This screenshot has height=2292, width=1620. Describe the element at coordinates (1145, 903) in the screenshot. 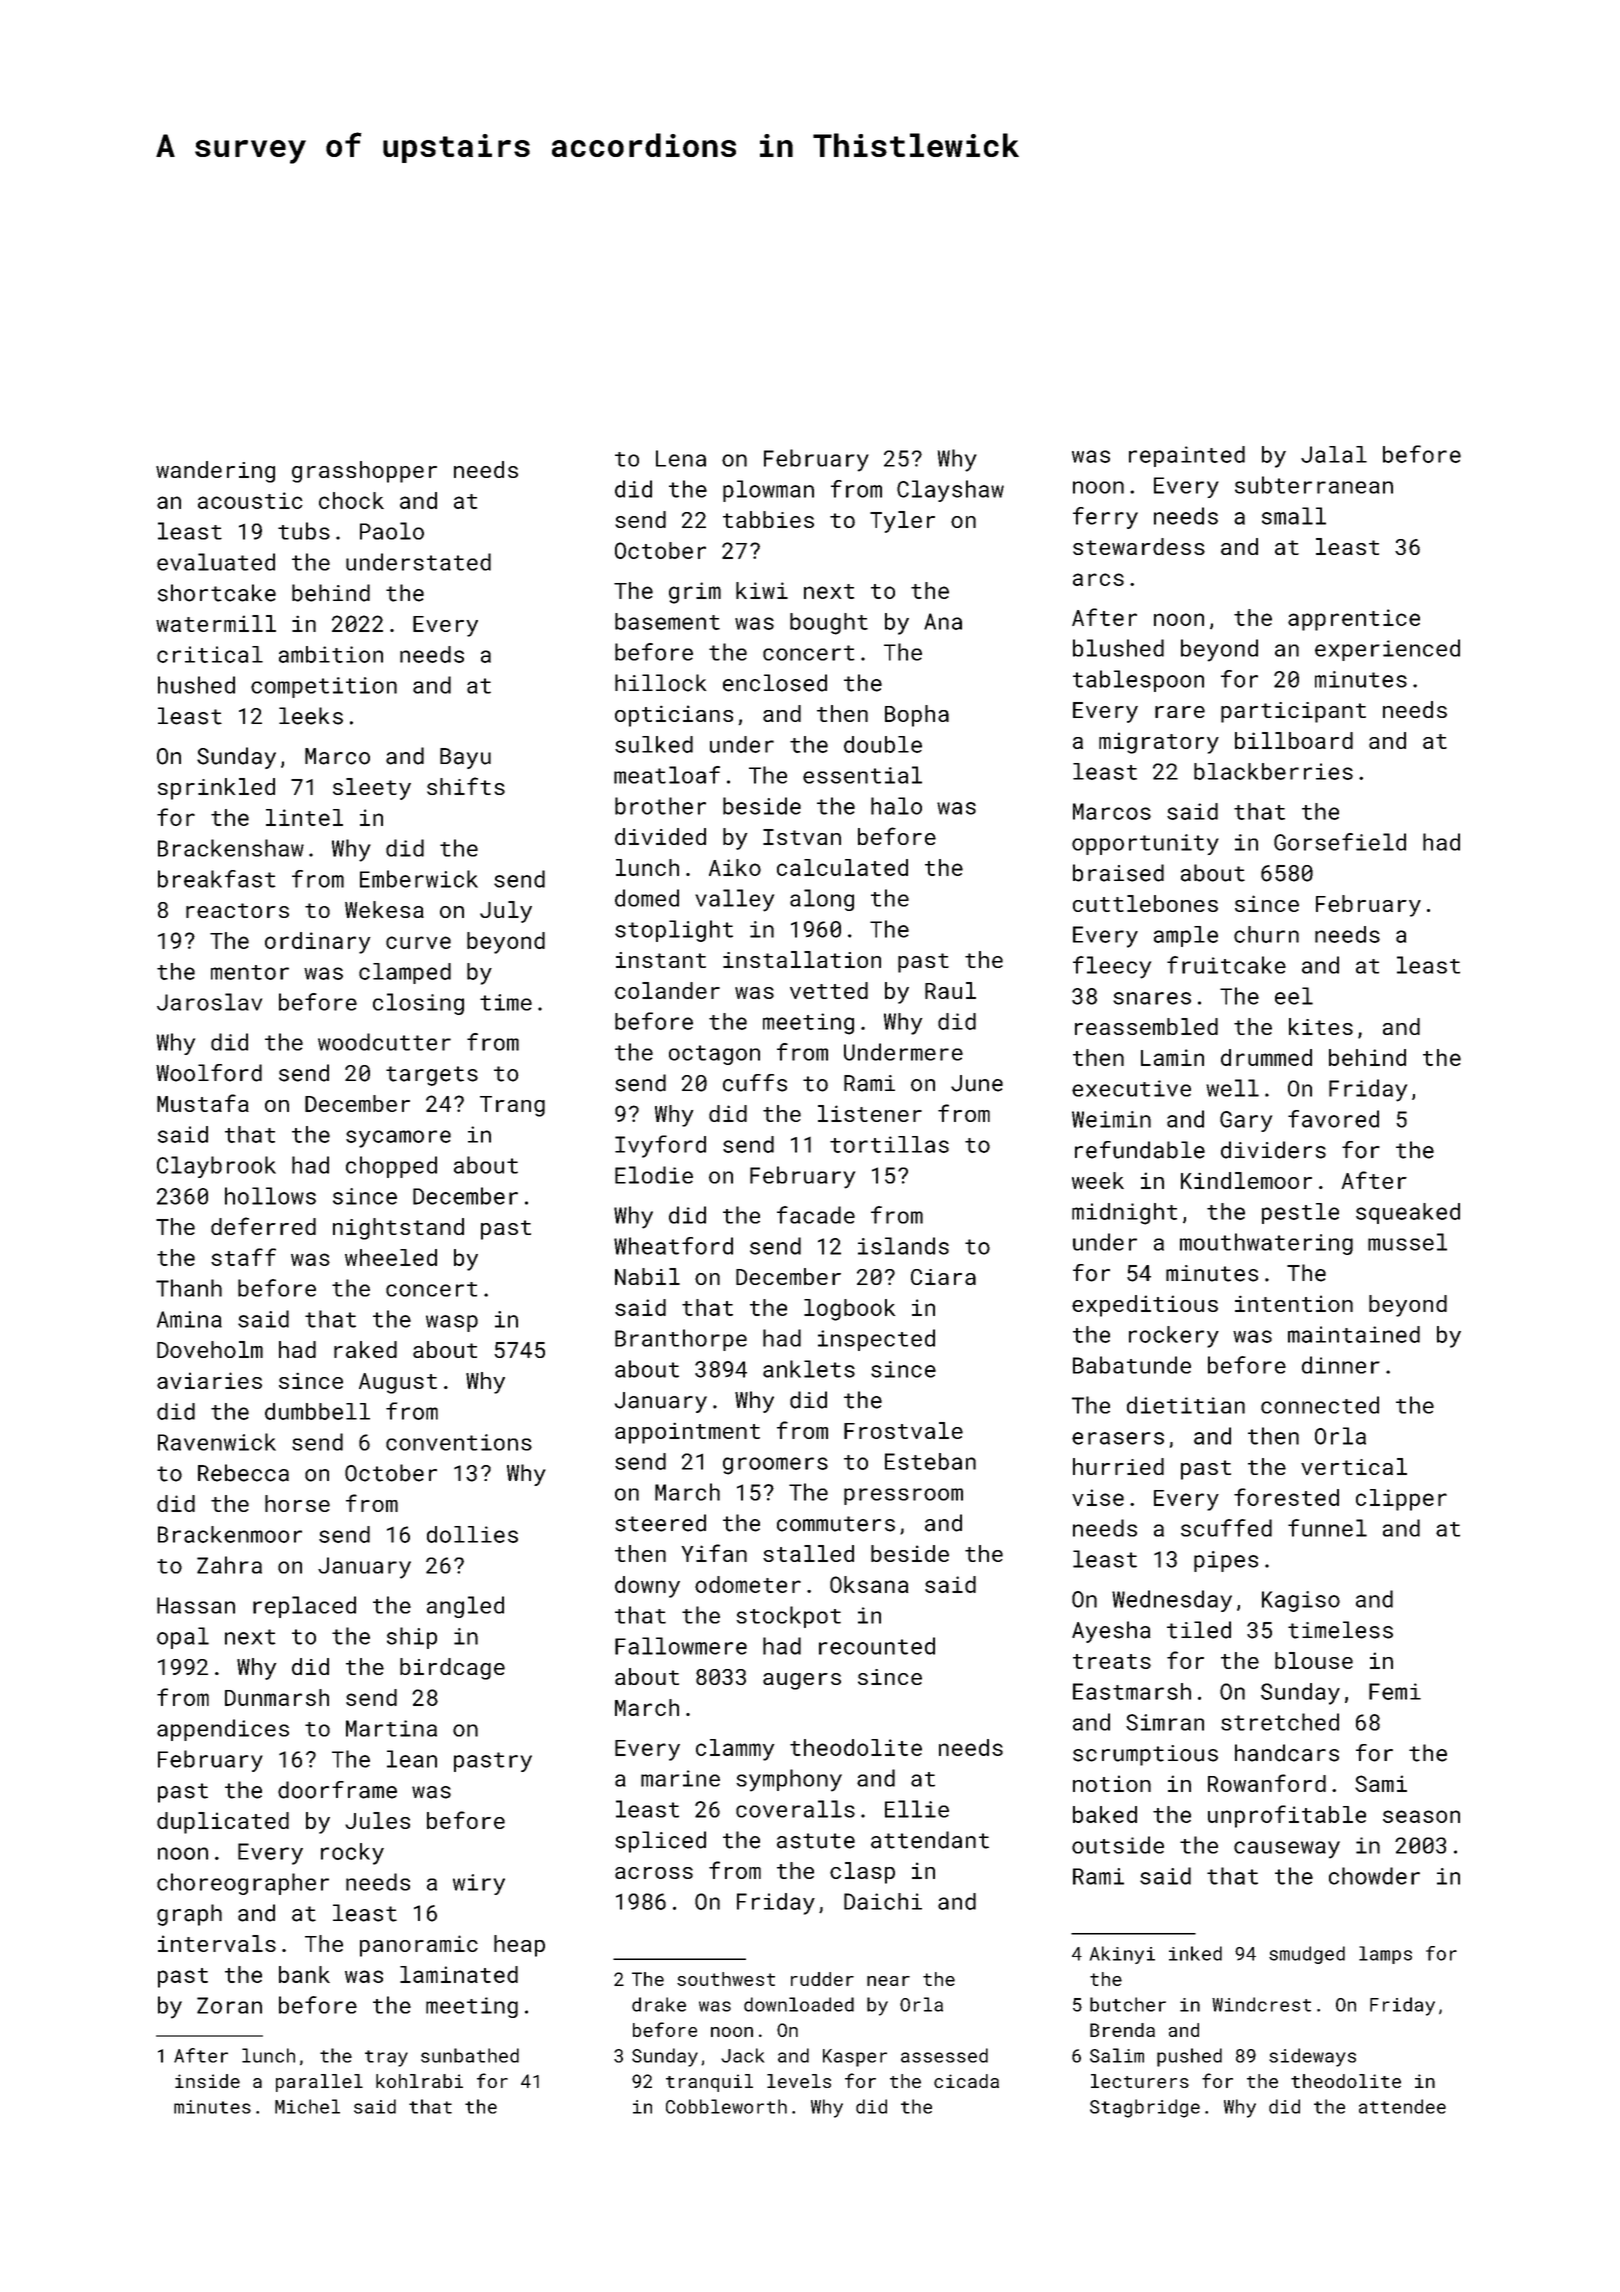

I see `cuttlebones` at that location.
